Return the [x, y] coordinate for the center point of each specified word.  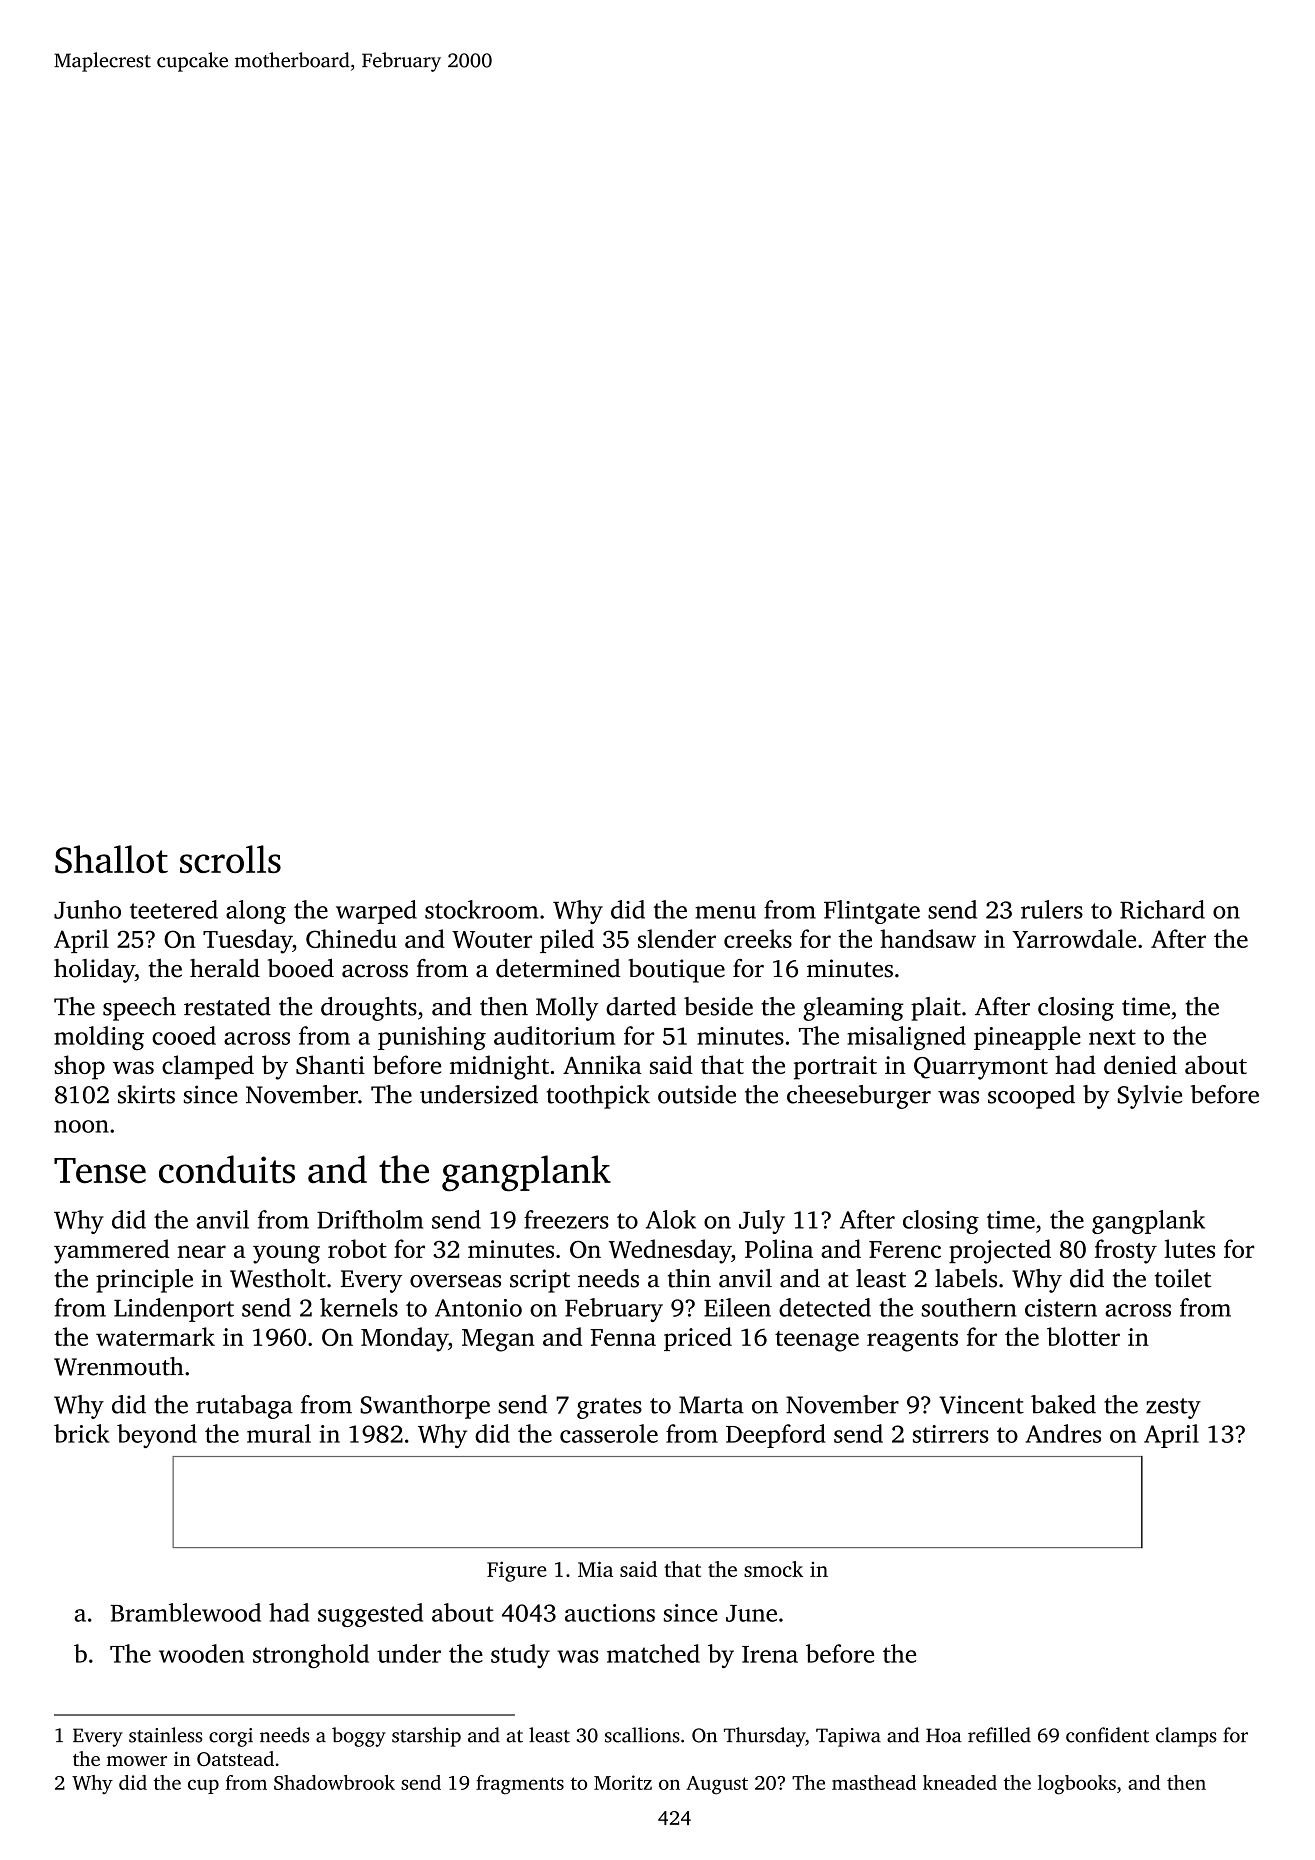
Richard [1162, 909]
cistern [1061, 1308]
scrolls [230, 859]
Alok [671, 1219]
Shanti [330, 1065]
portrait [835, 1068]
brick [82, 1433]
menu [725, 912]
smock [773, 1569]
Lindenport [174, 1310]
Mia [595, 1569]
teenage [817, 1341]
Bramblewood [186, 1612]
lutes [1190, 1248]
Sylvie [1150, 1097]
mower [137, 1761]
